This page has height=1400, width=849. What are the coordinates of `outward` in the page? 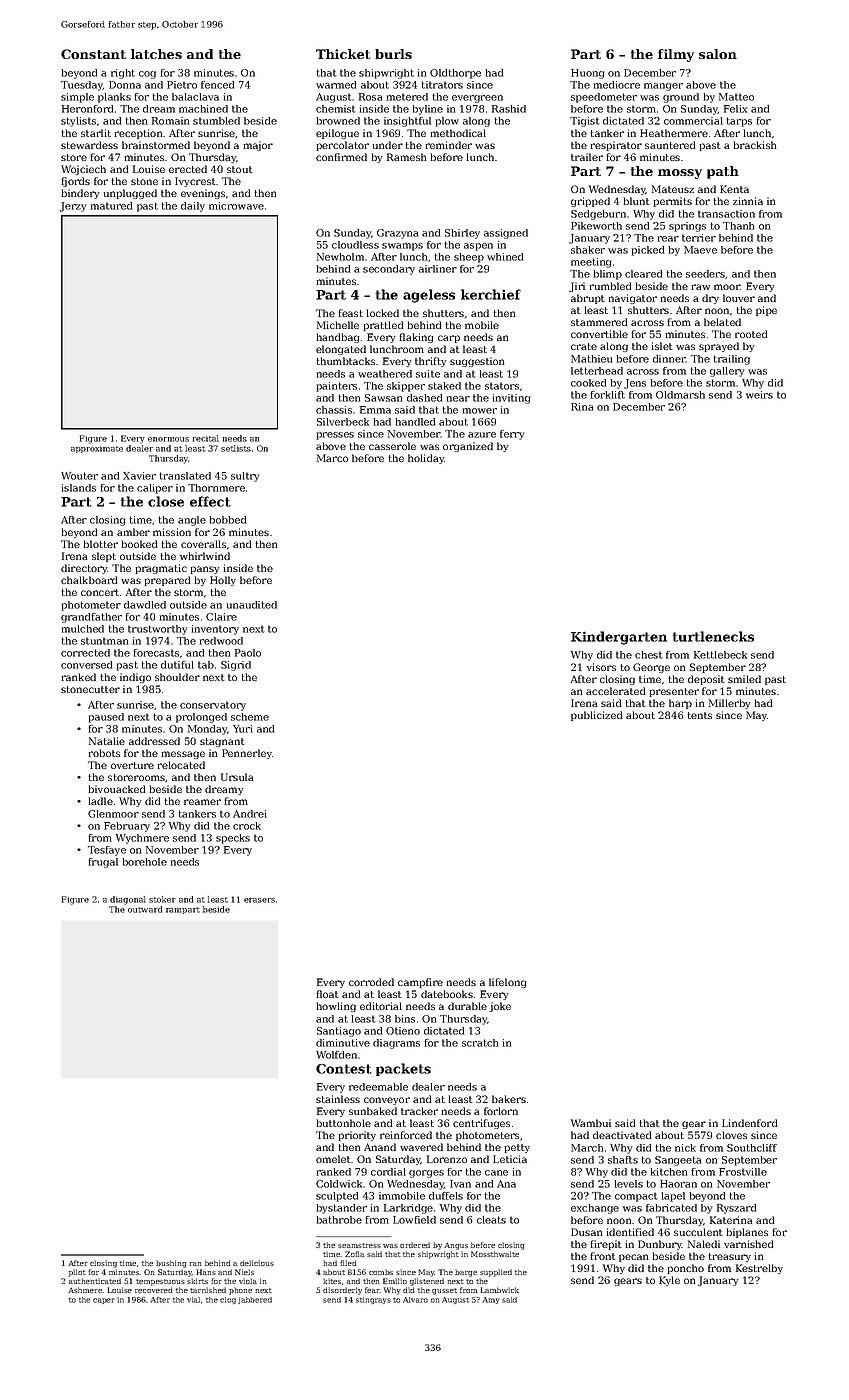 It's located at (145, 909).
